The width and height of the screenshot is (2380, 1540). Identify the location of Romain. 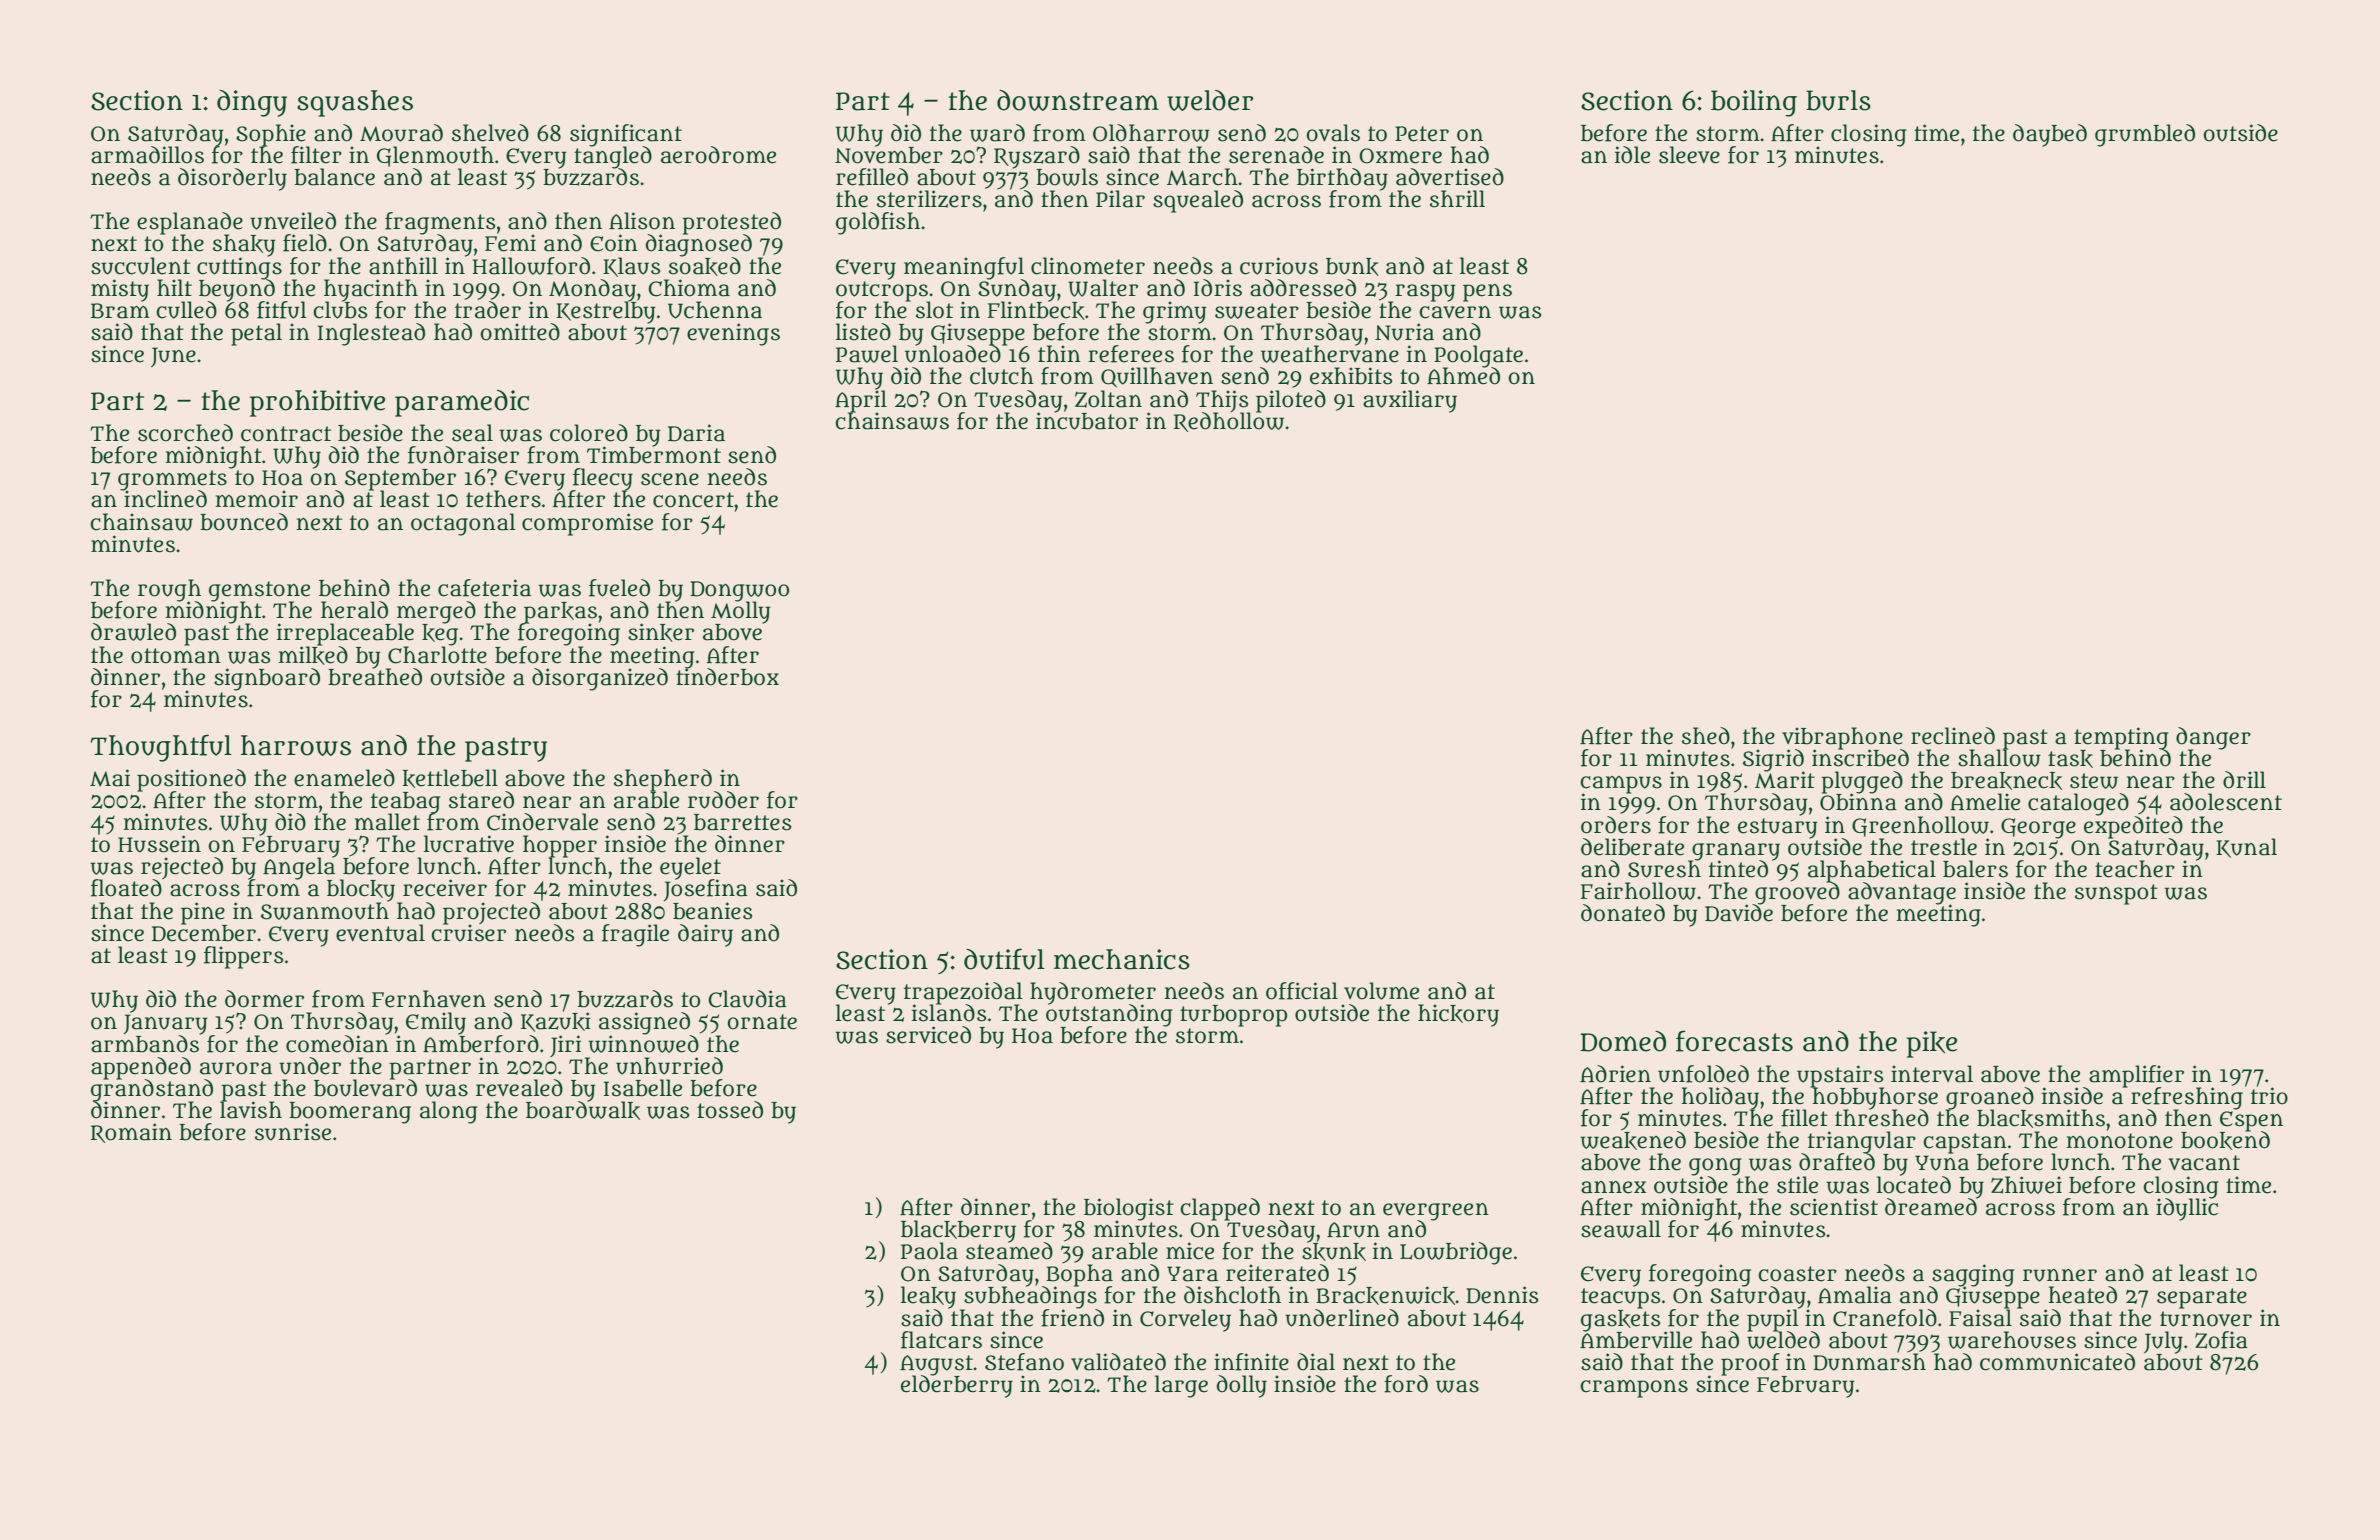
(131, 1133).
